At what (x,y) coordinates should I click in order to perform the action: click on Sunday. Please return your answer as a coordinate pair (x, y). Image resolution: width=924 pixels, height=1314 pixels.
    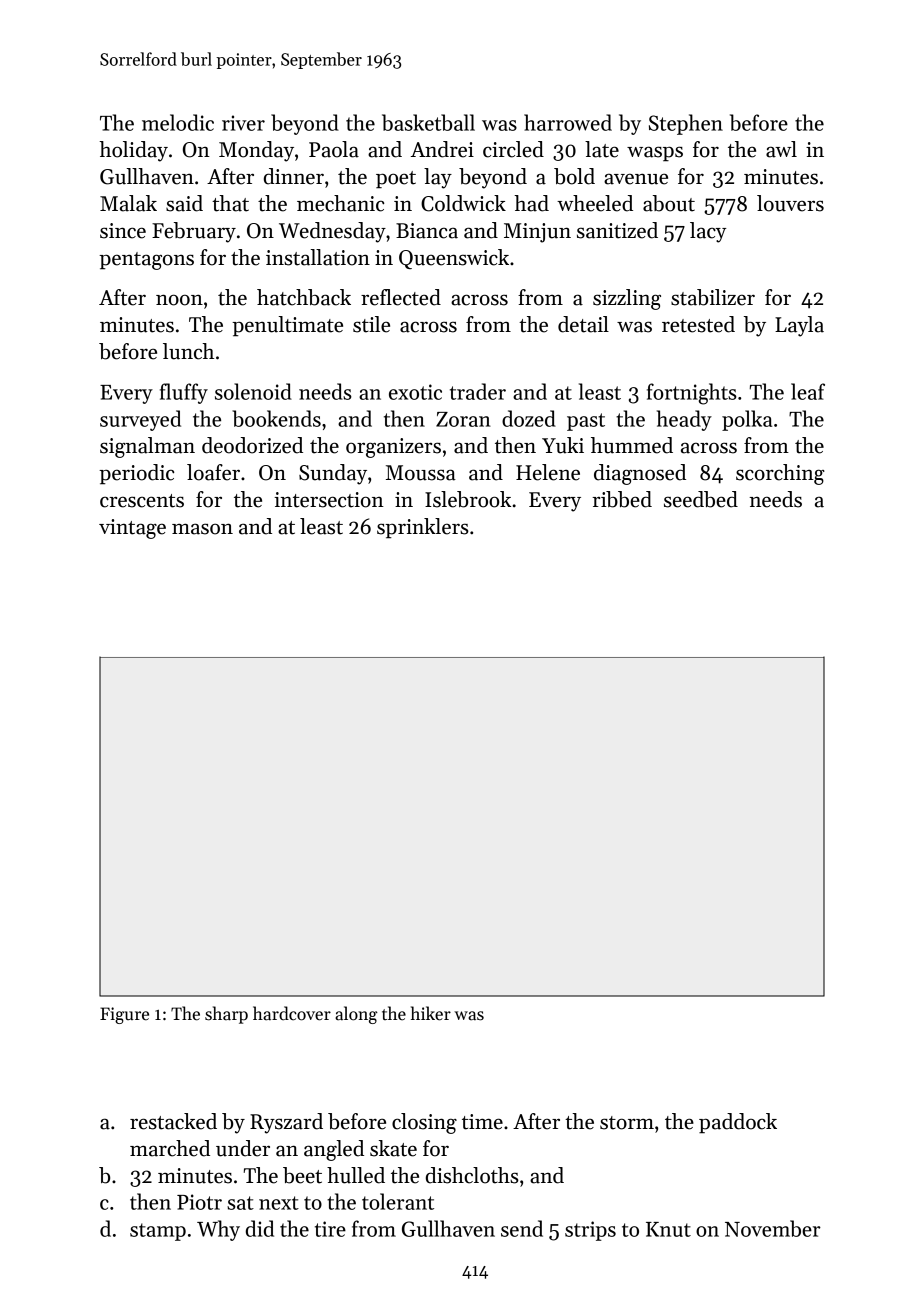
    Looking at the image, I should click on (333, 474).
